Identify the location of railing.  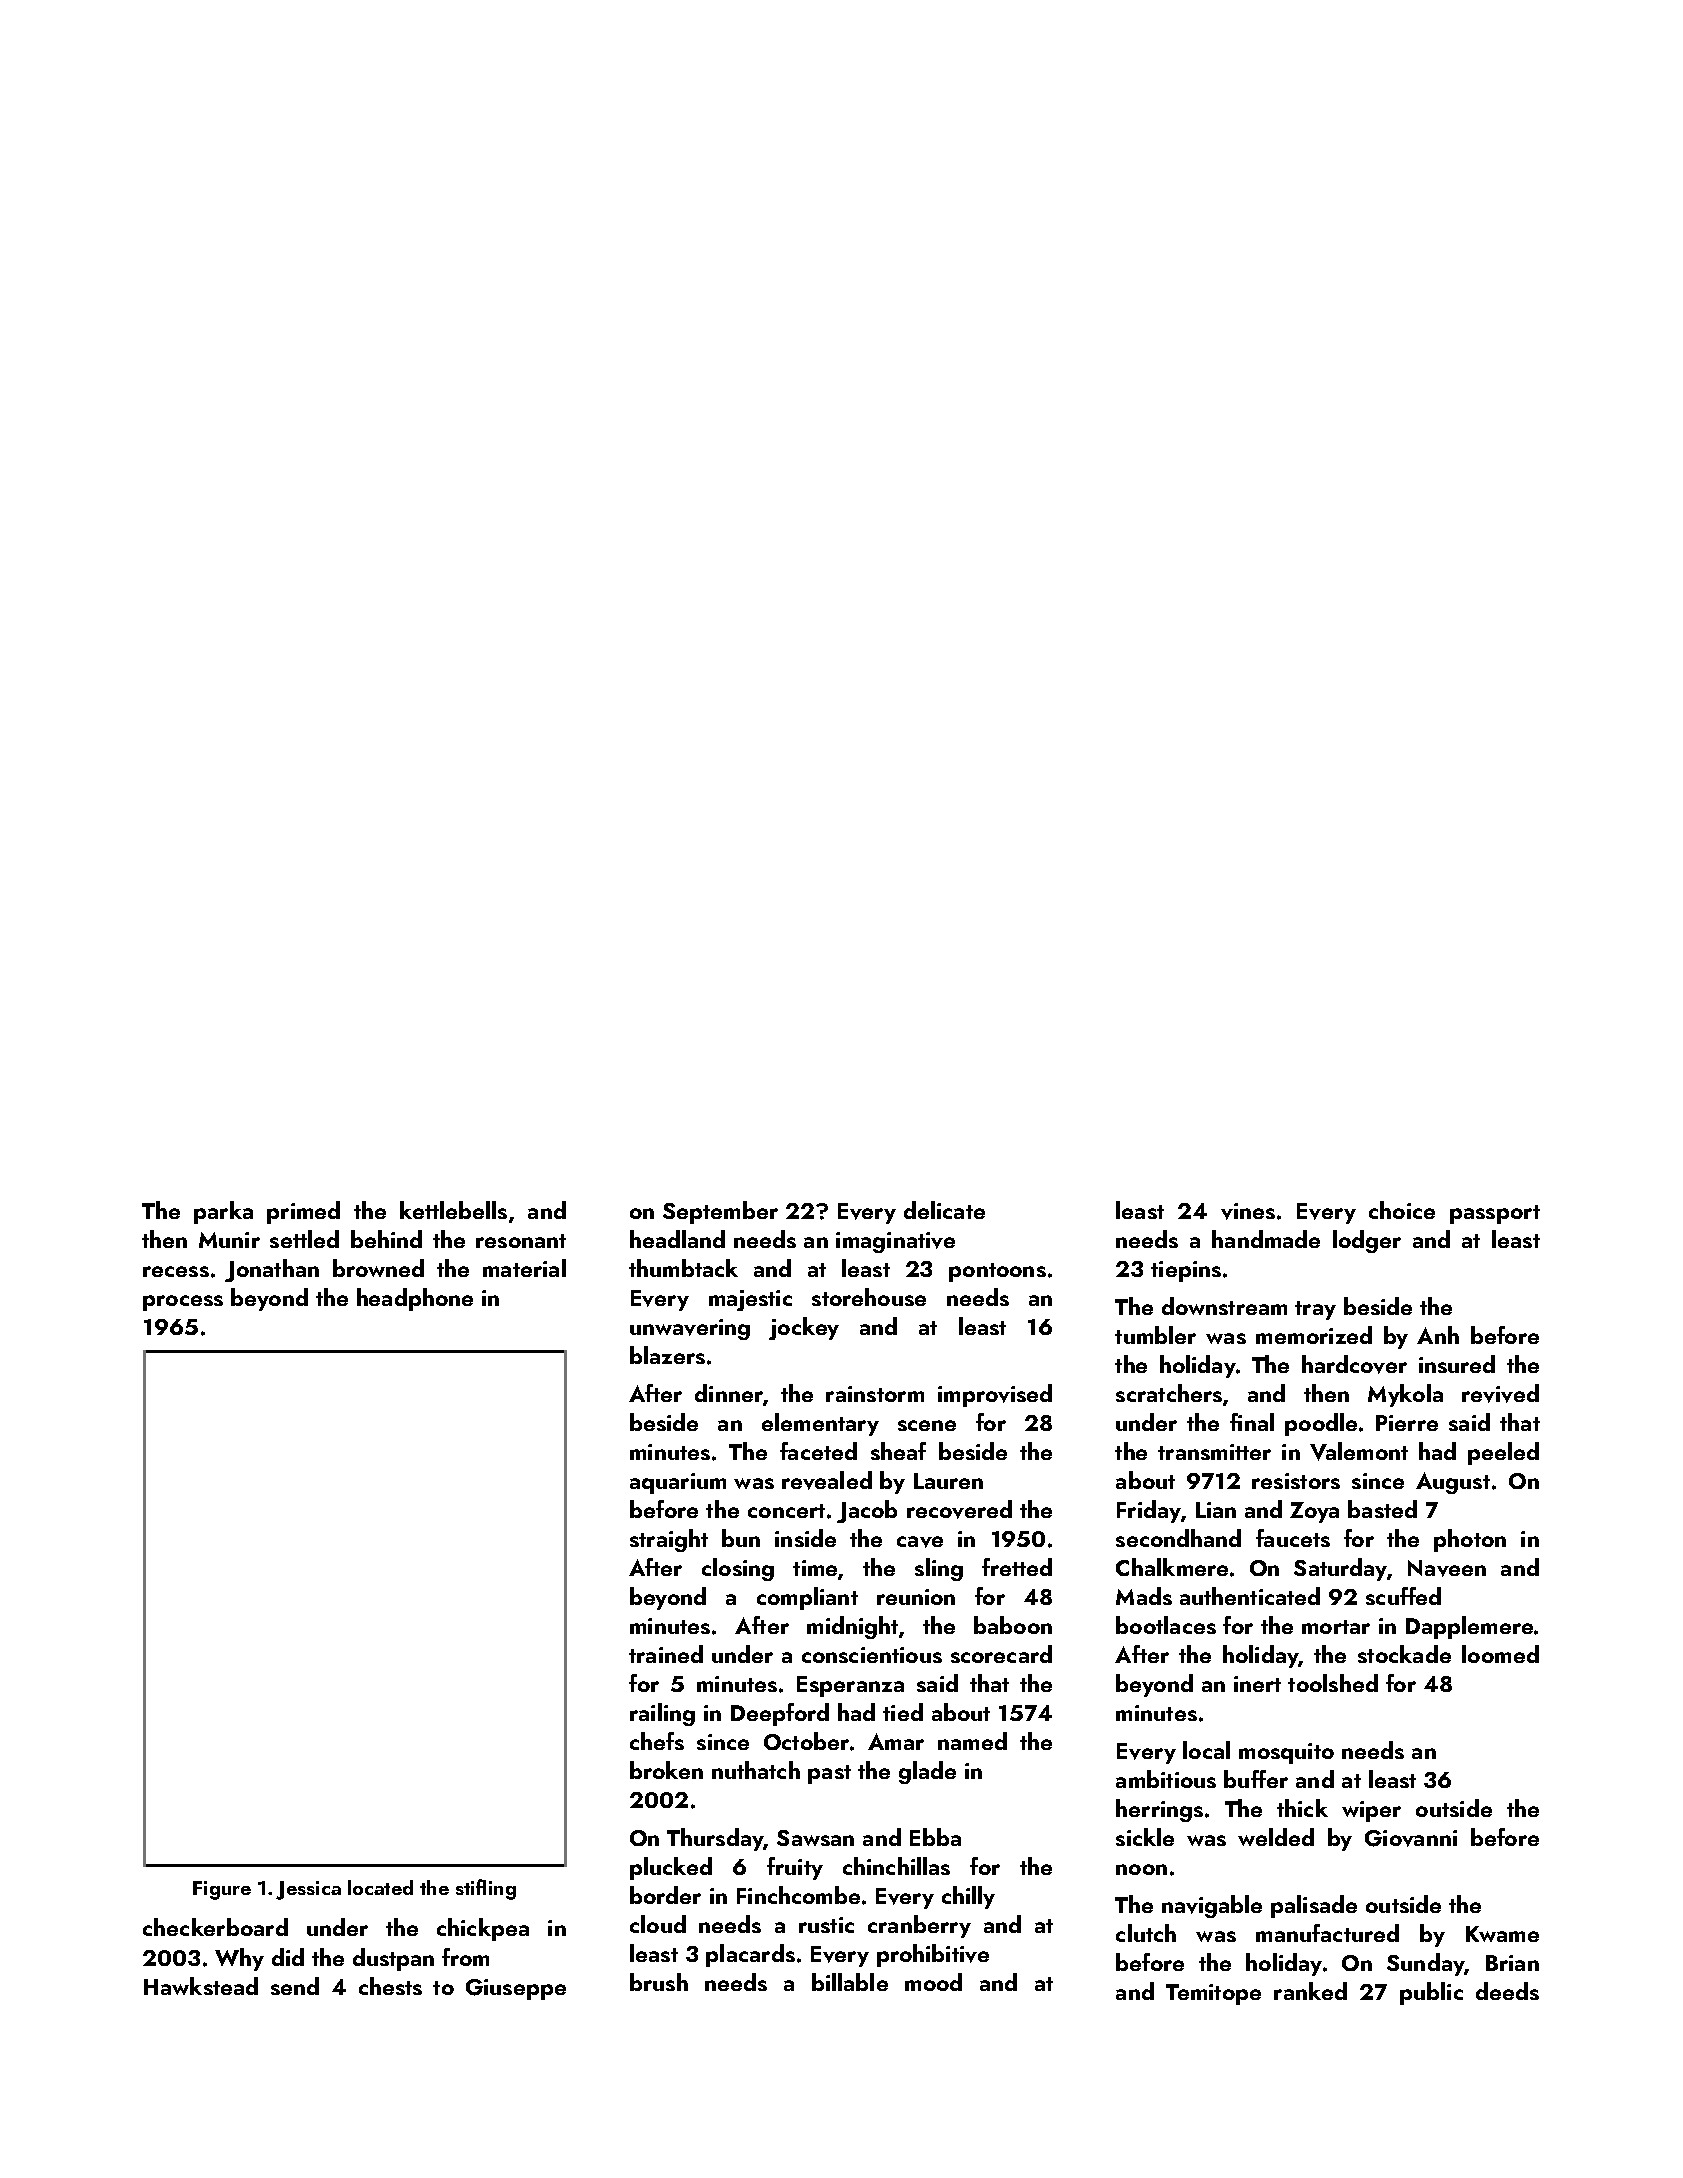
(662, 1714).
